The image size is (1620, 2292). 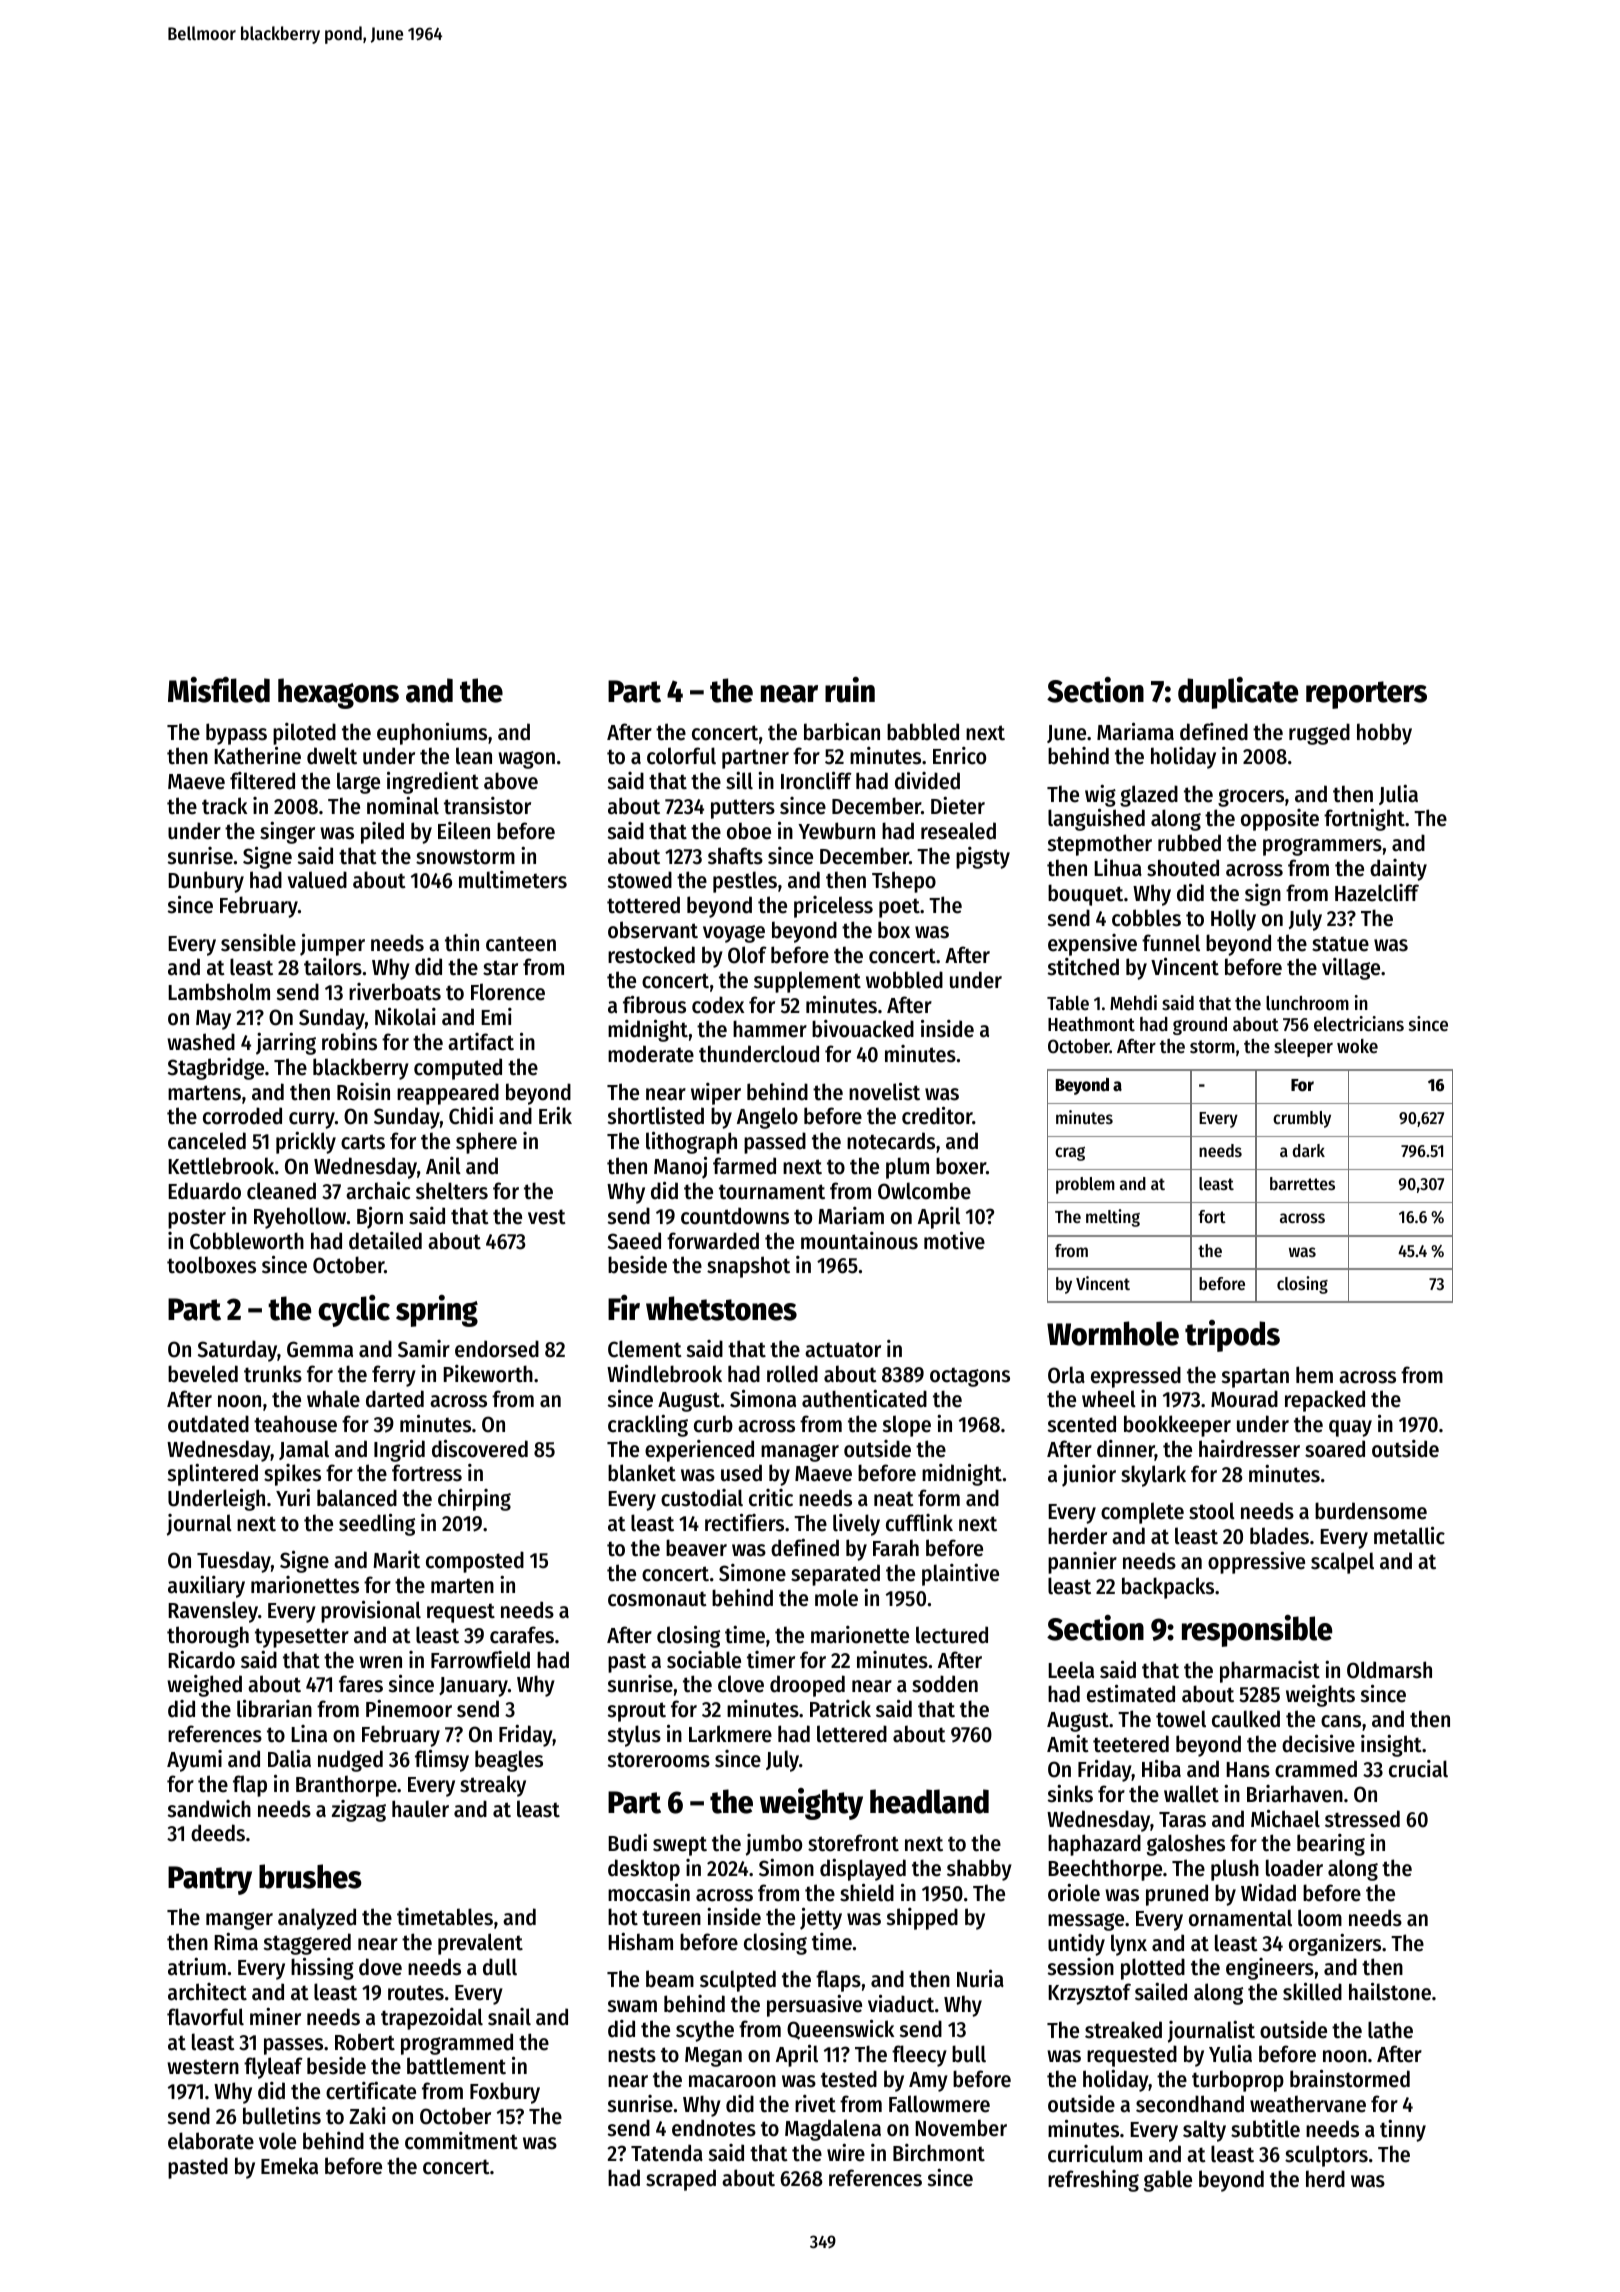 I want to click on reporters, so click(x=1366, y=695).
